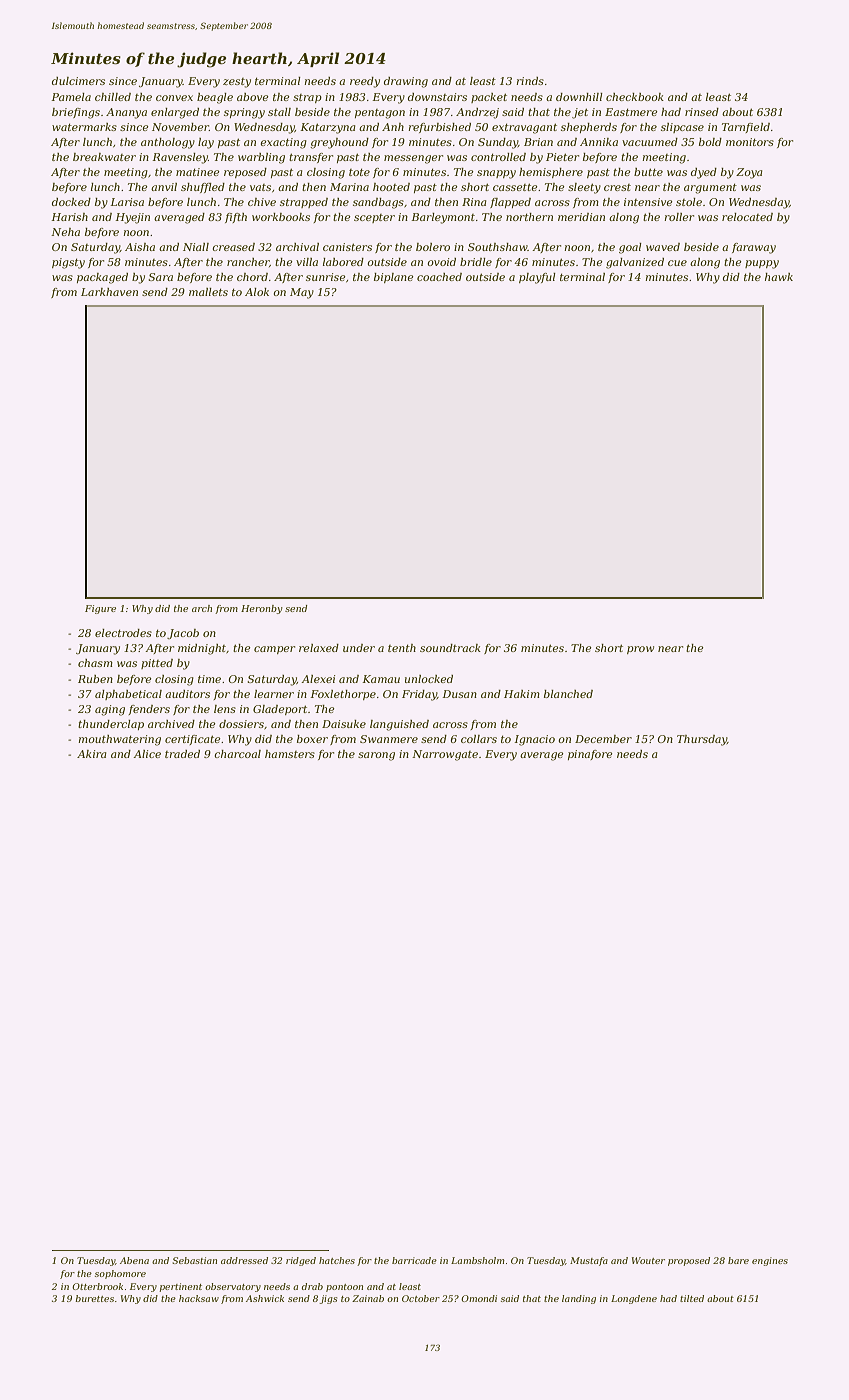 Image resolution: width=849 pixels, height=1400 pixels. What do you see at coordinates (648, 172) in the screenshot?
I see `butte` at bounding box center [648, 172].
